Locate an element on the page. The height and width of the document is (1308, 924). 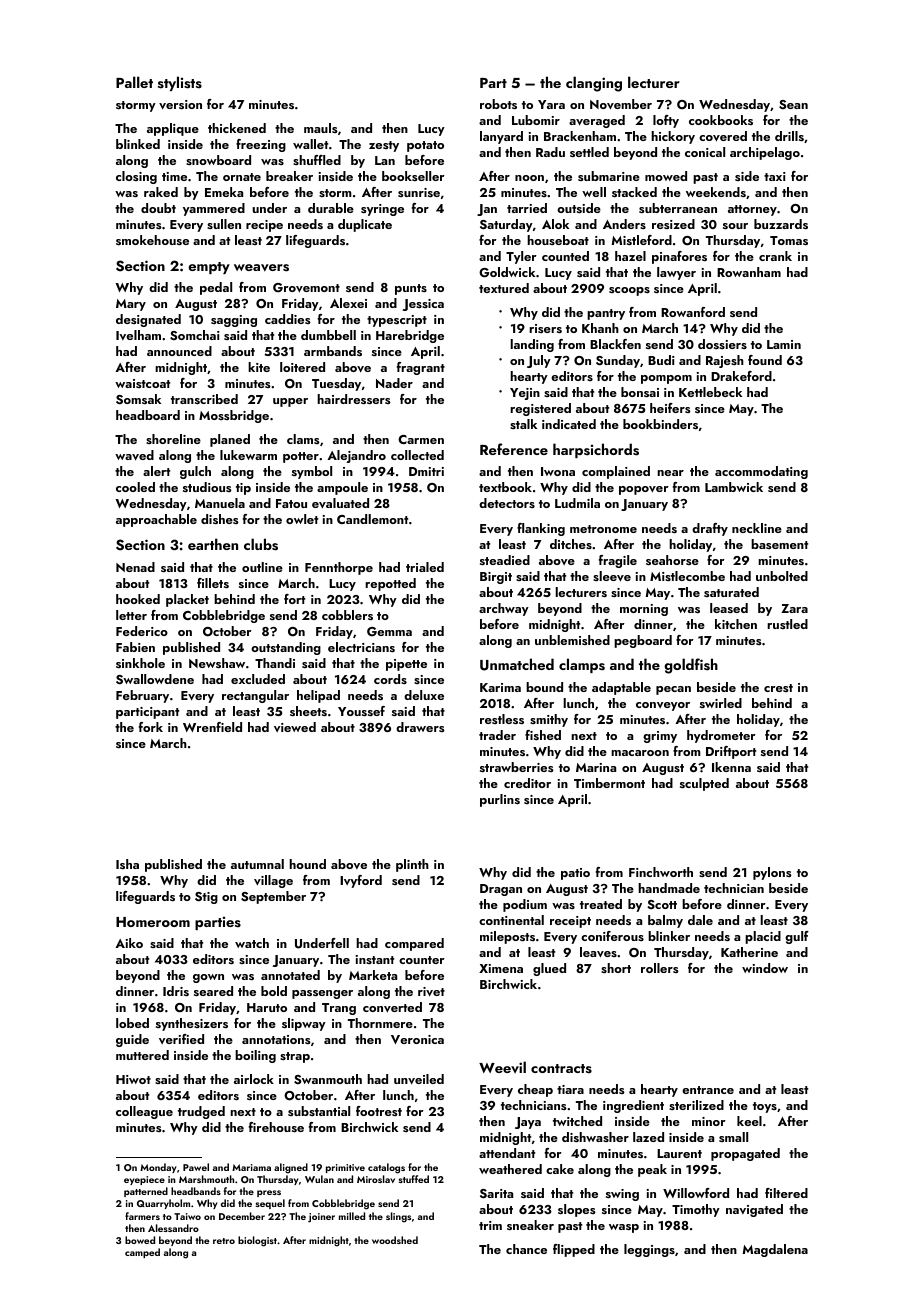
Ludmila is located at coordinates (577, 503).
